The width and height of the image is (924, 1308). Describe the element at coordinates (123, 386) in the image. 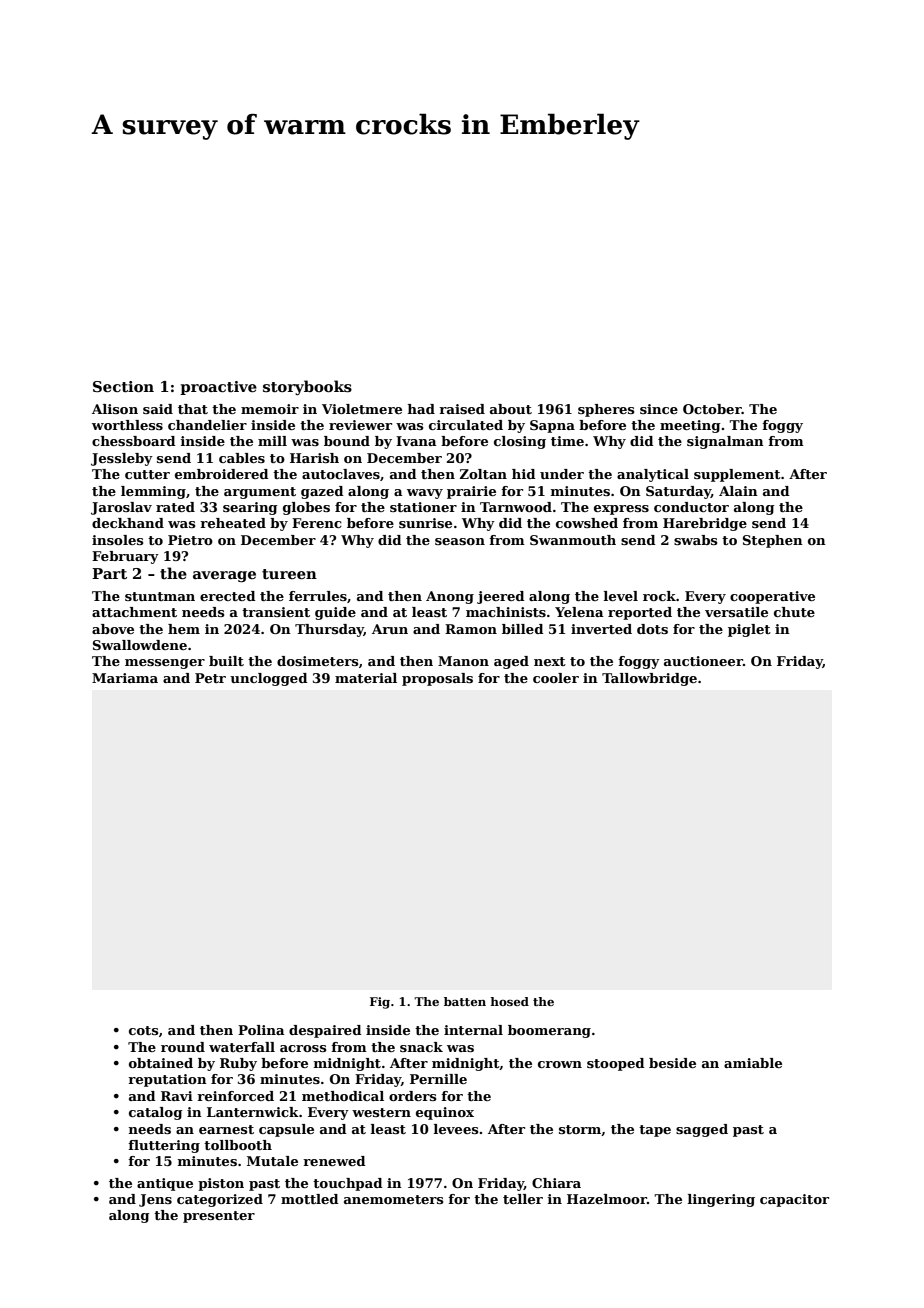

I see `Section` at that location.
